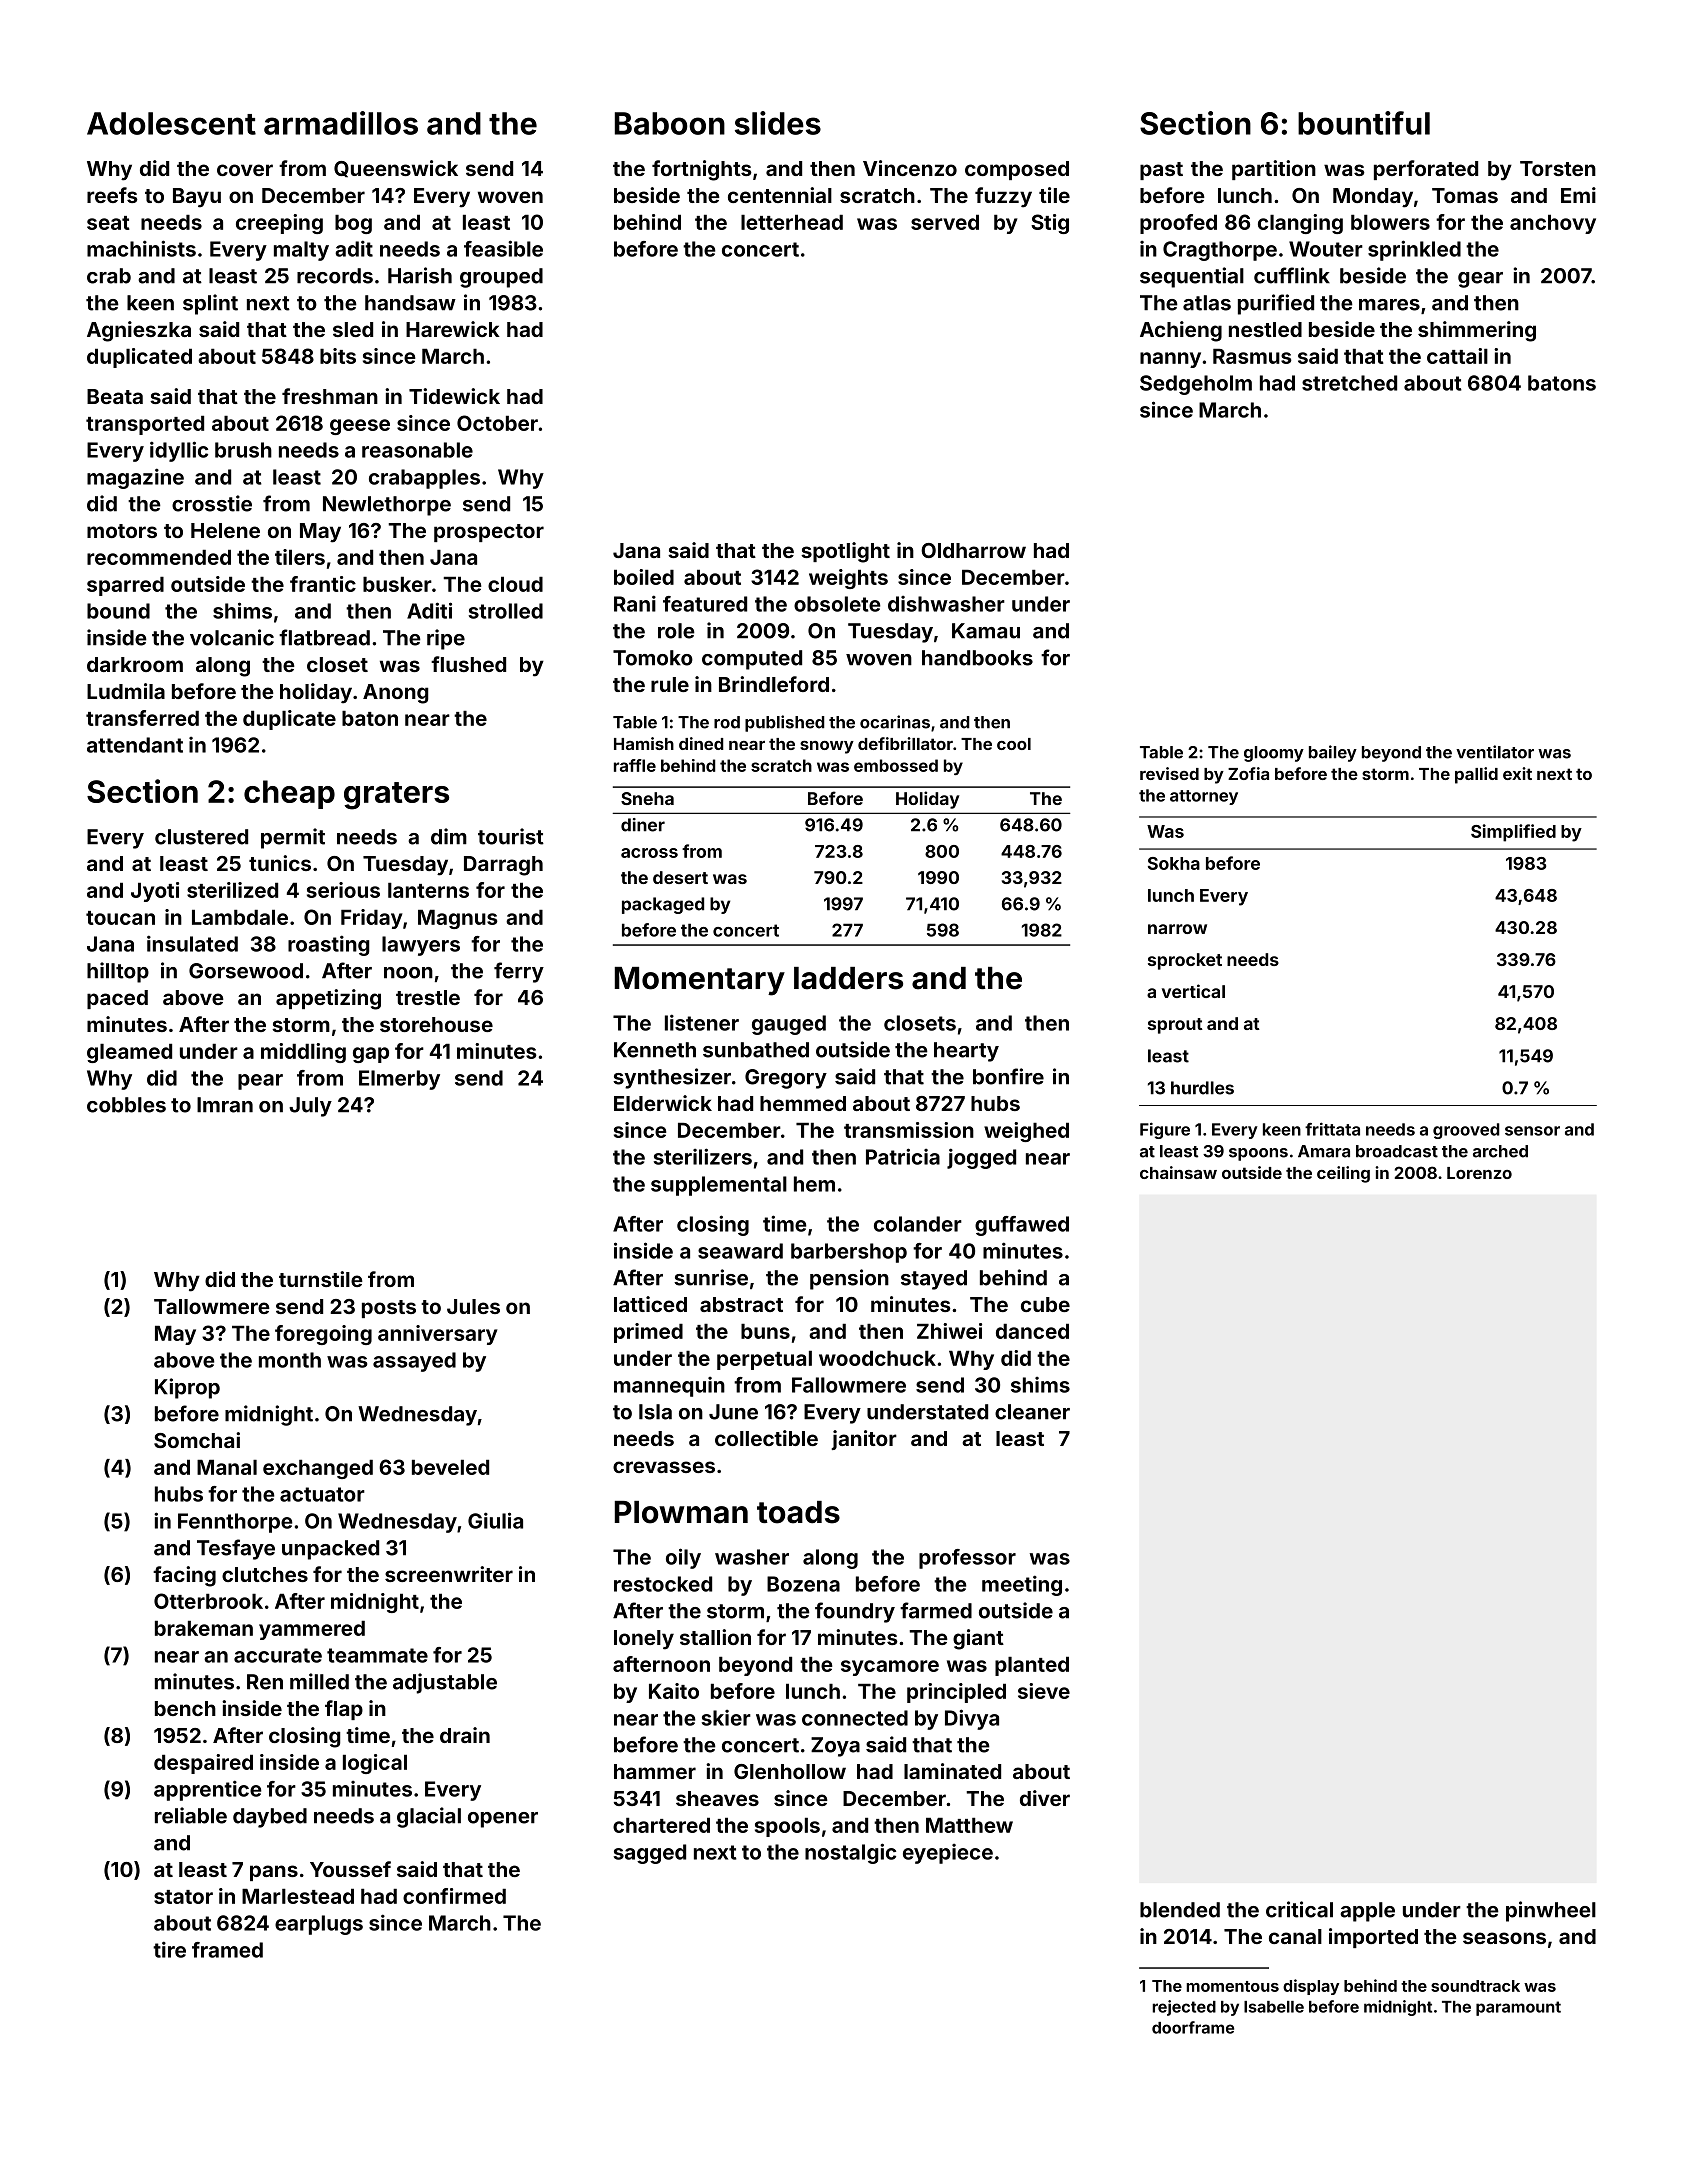 This screenshot has height=2178, width=1683. Describe the element at coordinates (171, 123) in the screenshot. I see `Adolescent` at that location.
